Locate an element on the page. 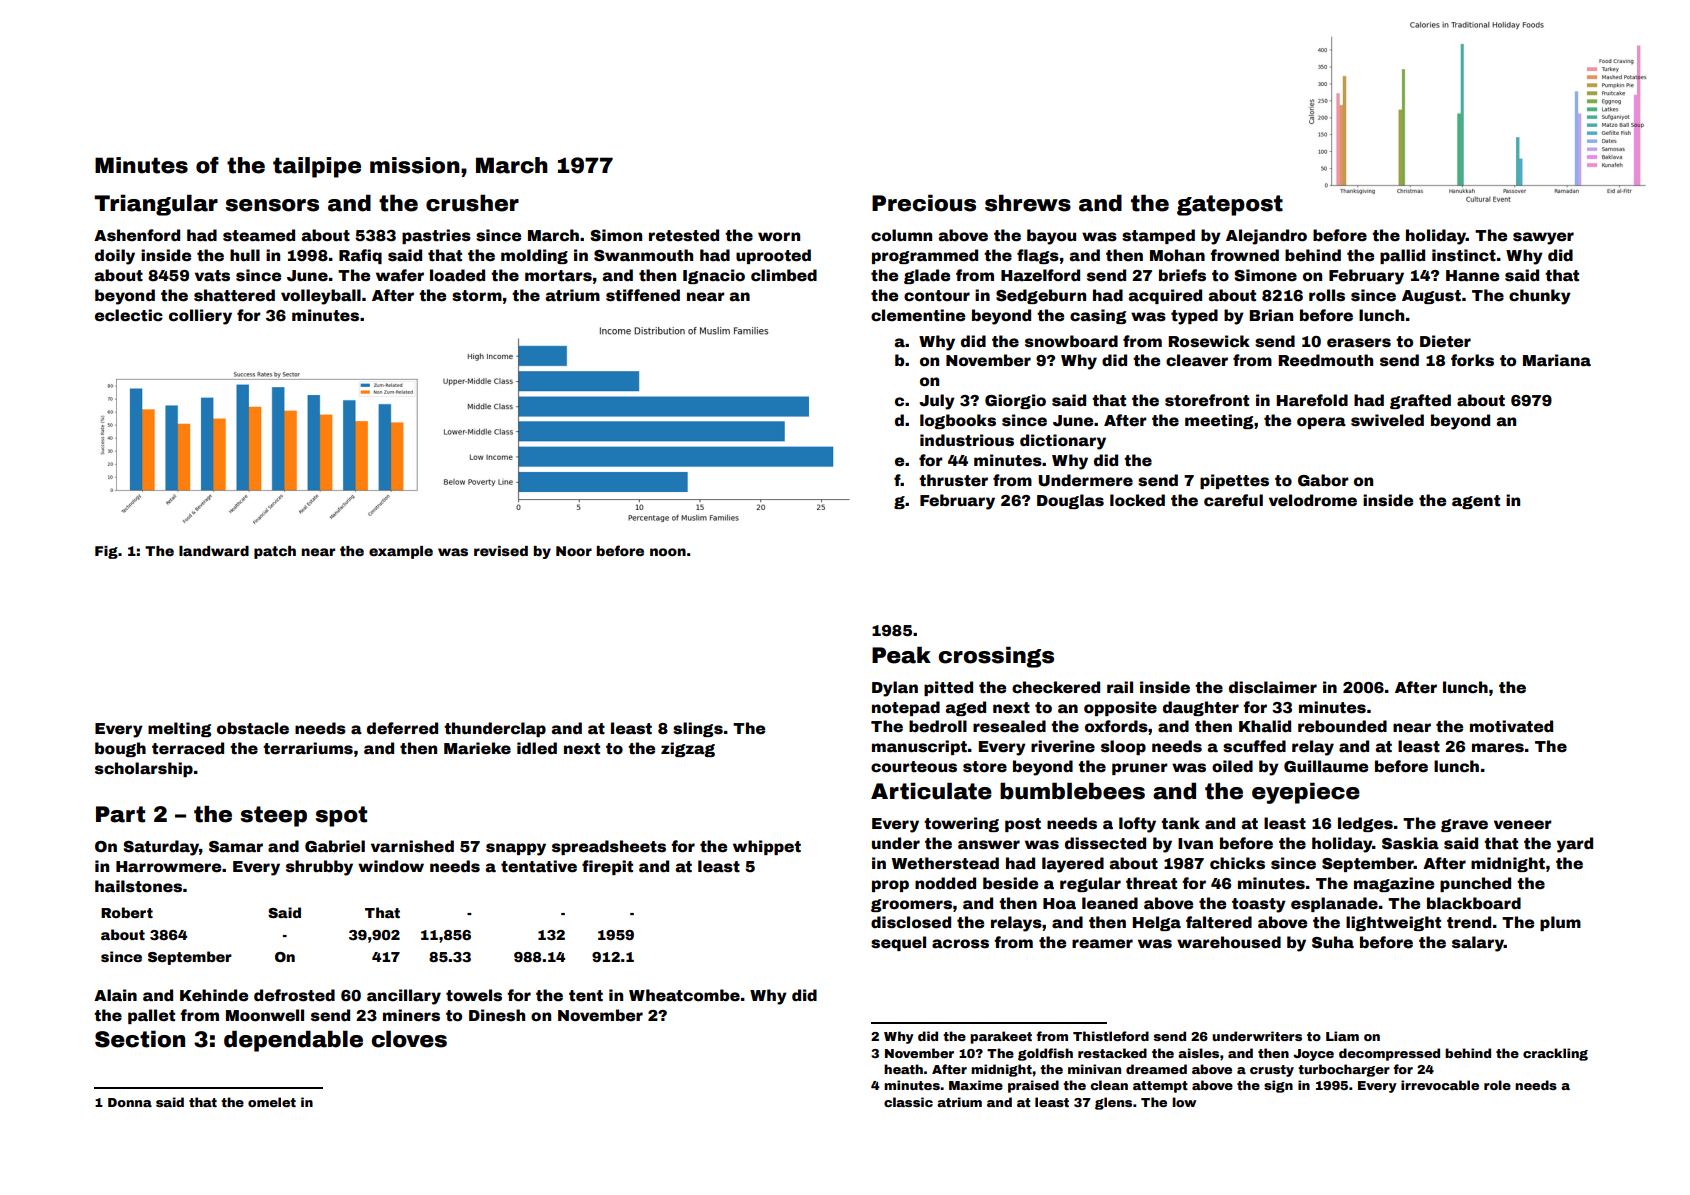 The height and width of the page is (1195, 1690). heath is located at coordinates (903, 1069).
